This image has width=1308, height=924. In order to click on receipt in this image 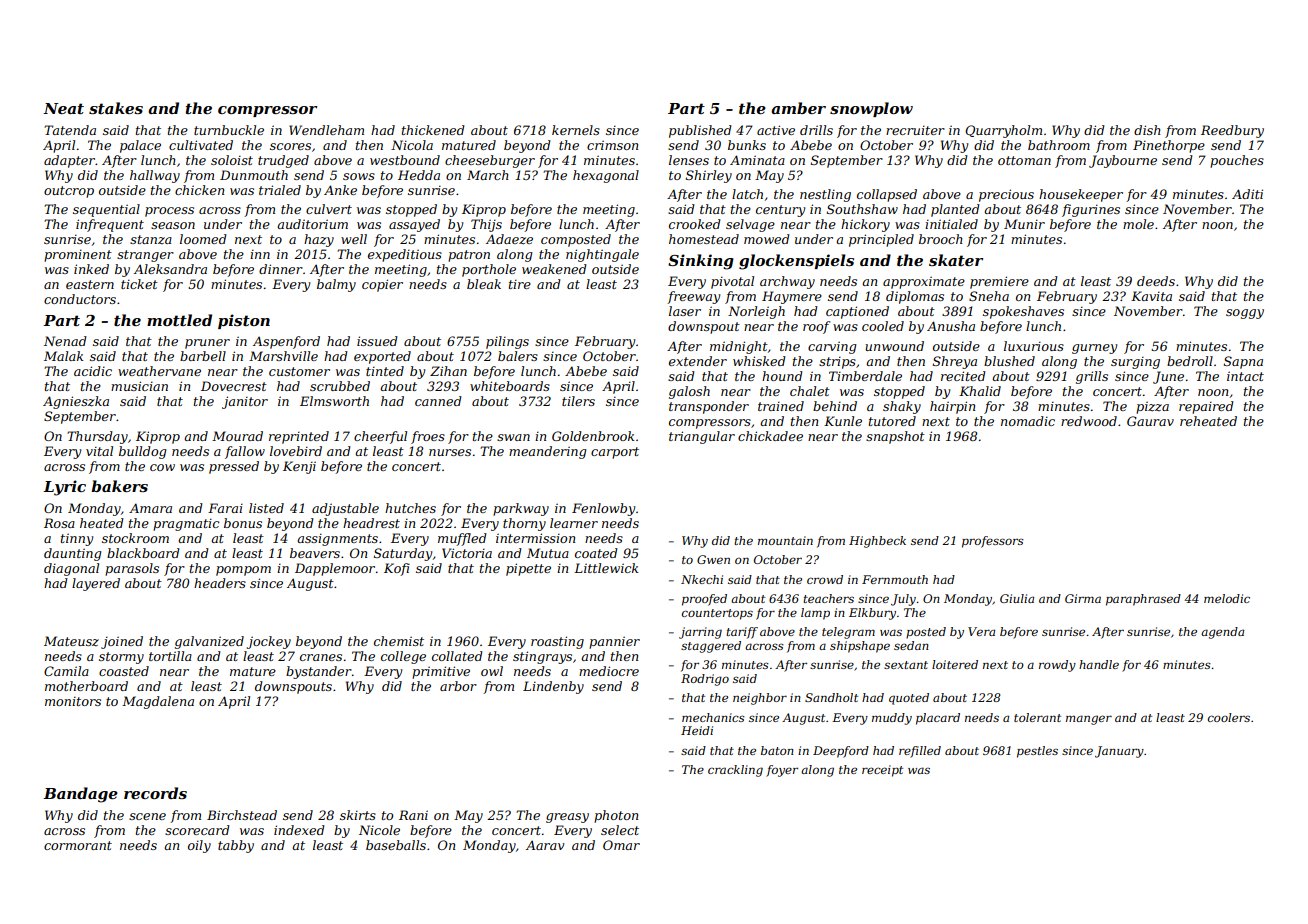, I will do `click(882, 771)`.
